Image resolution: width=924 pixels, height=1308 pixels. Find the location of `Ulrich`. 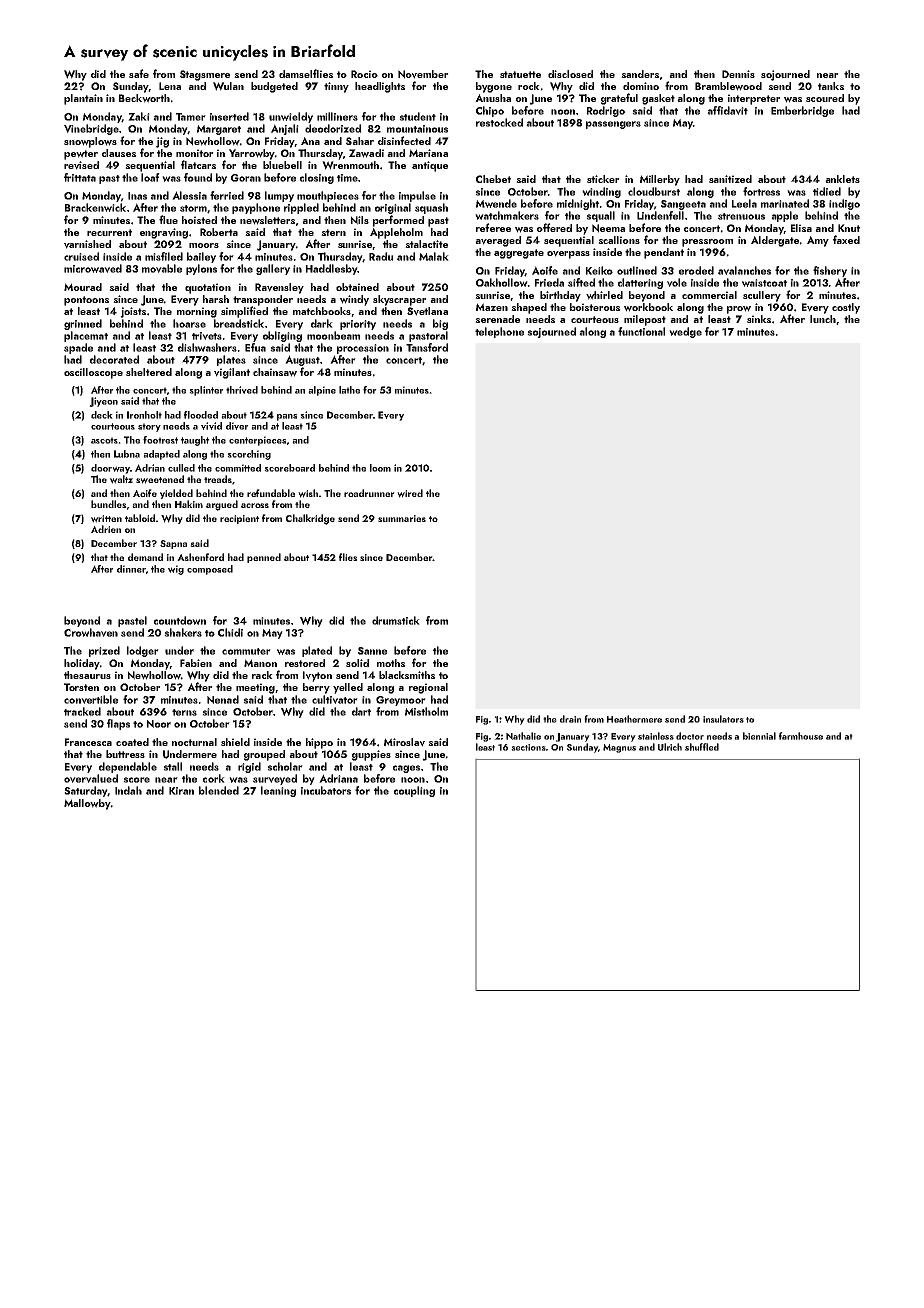

Ulrich is located at coordinates (670, 747).
